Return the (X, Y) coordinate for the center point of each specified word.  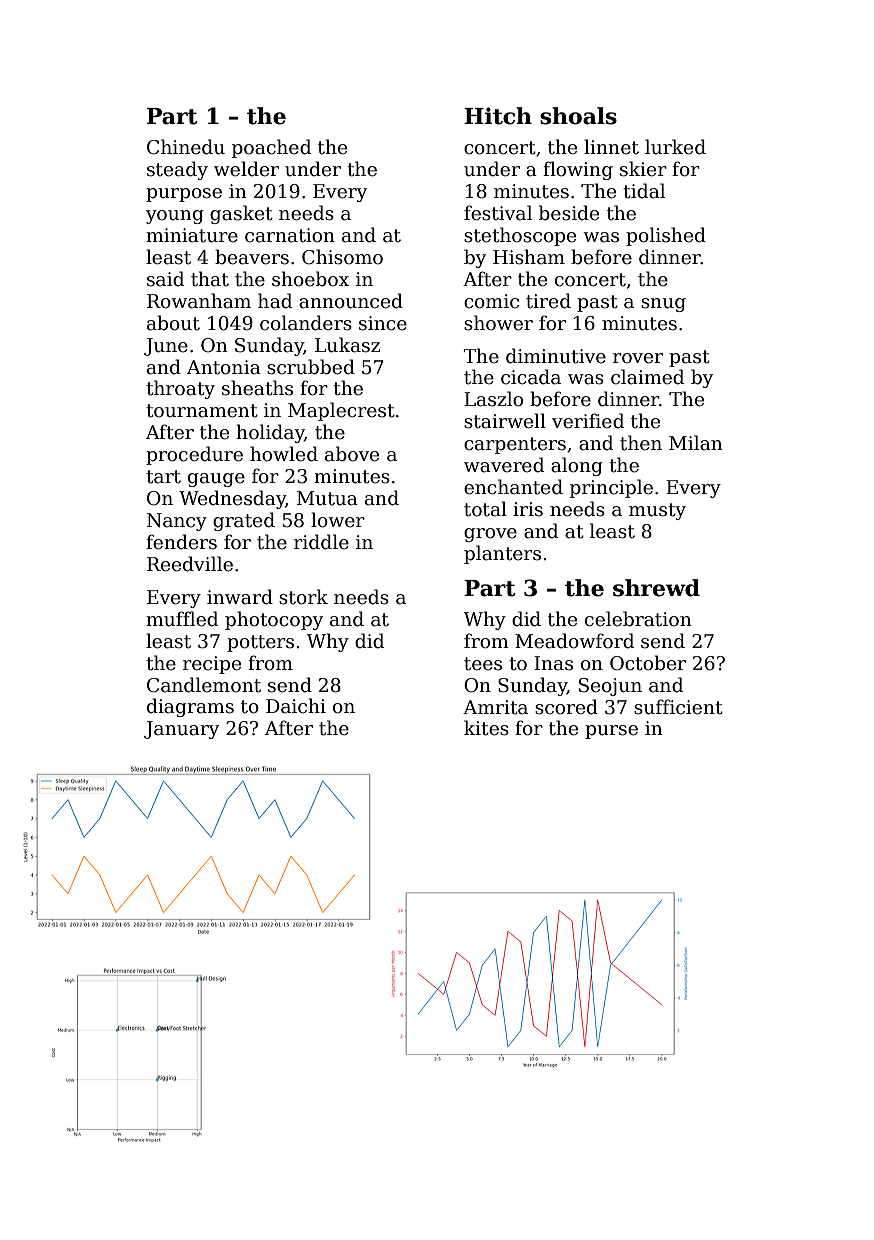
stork (303, 597)
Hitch (498, 116)
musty (657, 511)
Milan (696, 443)
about (173, 323)
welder (246, 169)
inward (240, 597)
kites (486, 728)
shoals (578, 116)
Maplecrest (341, 411)
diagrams (190, 707)
